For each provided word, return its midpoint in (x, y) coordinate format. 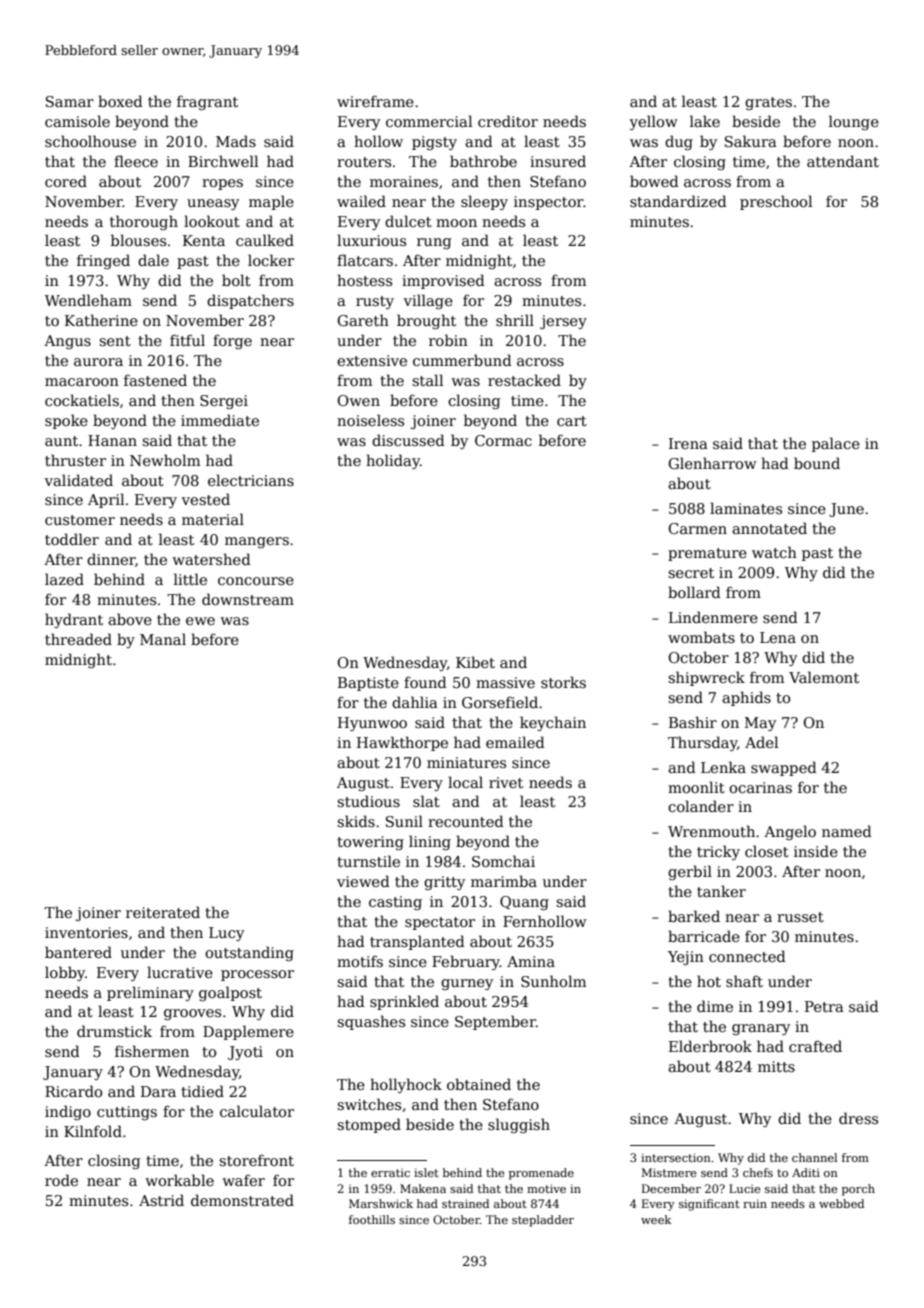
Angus (67, 342)
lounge (854, 122)
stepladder (543, 1221)
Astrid (161, 1200)
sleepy (484, 202)
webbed (841, 1203)
